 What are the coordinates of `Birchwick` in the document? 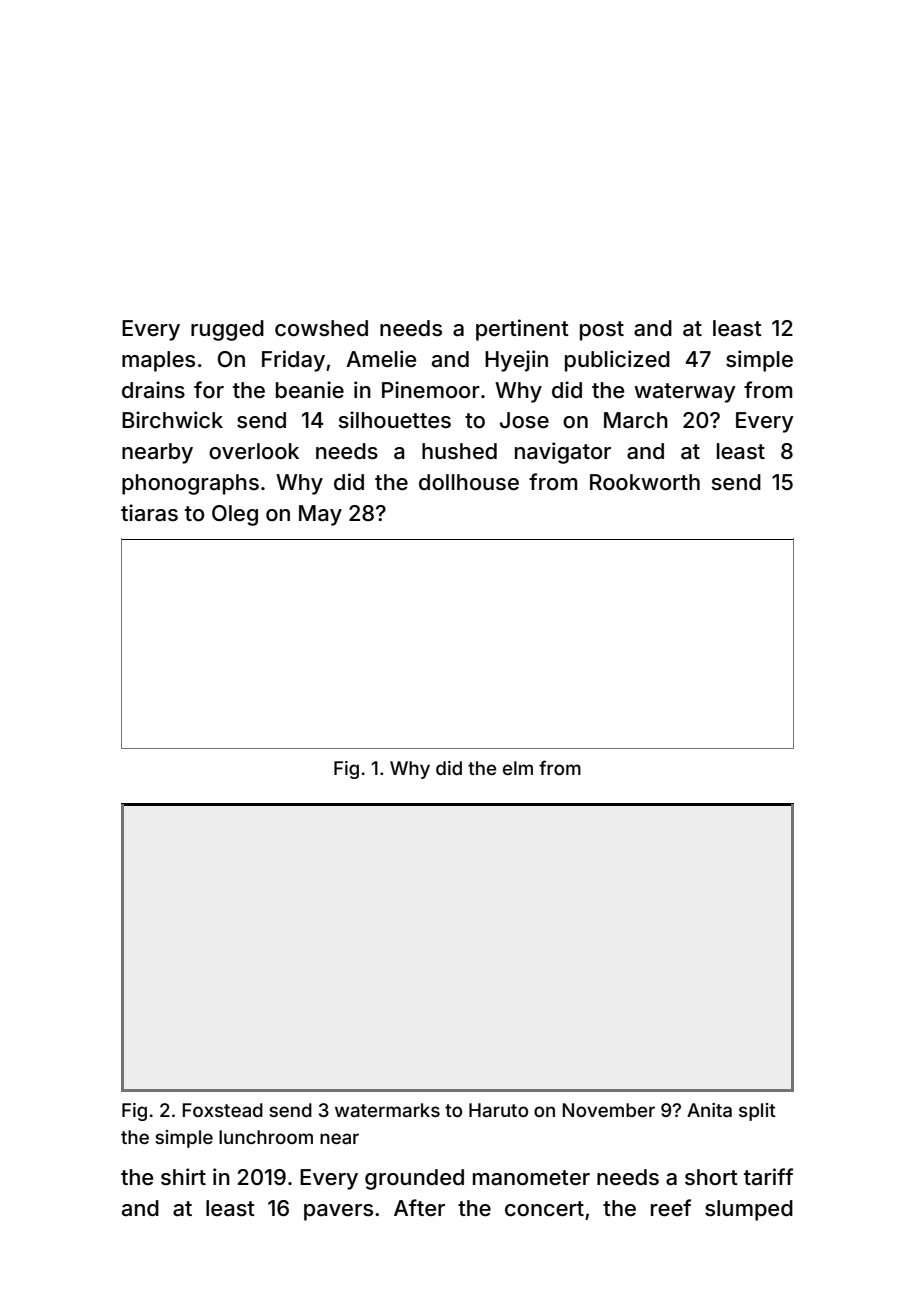 It's located at (172, 420).
